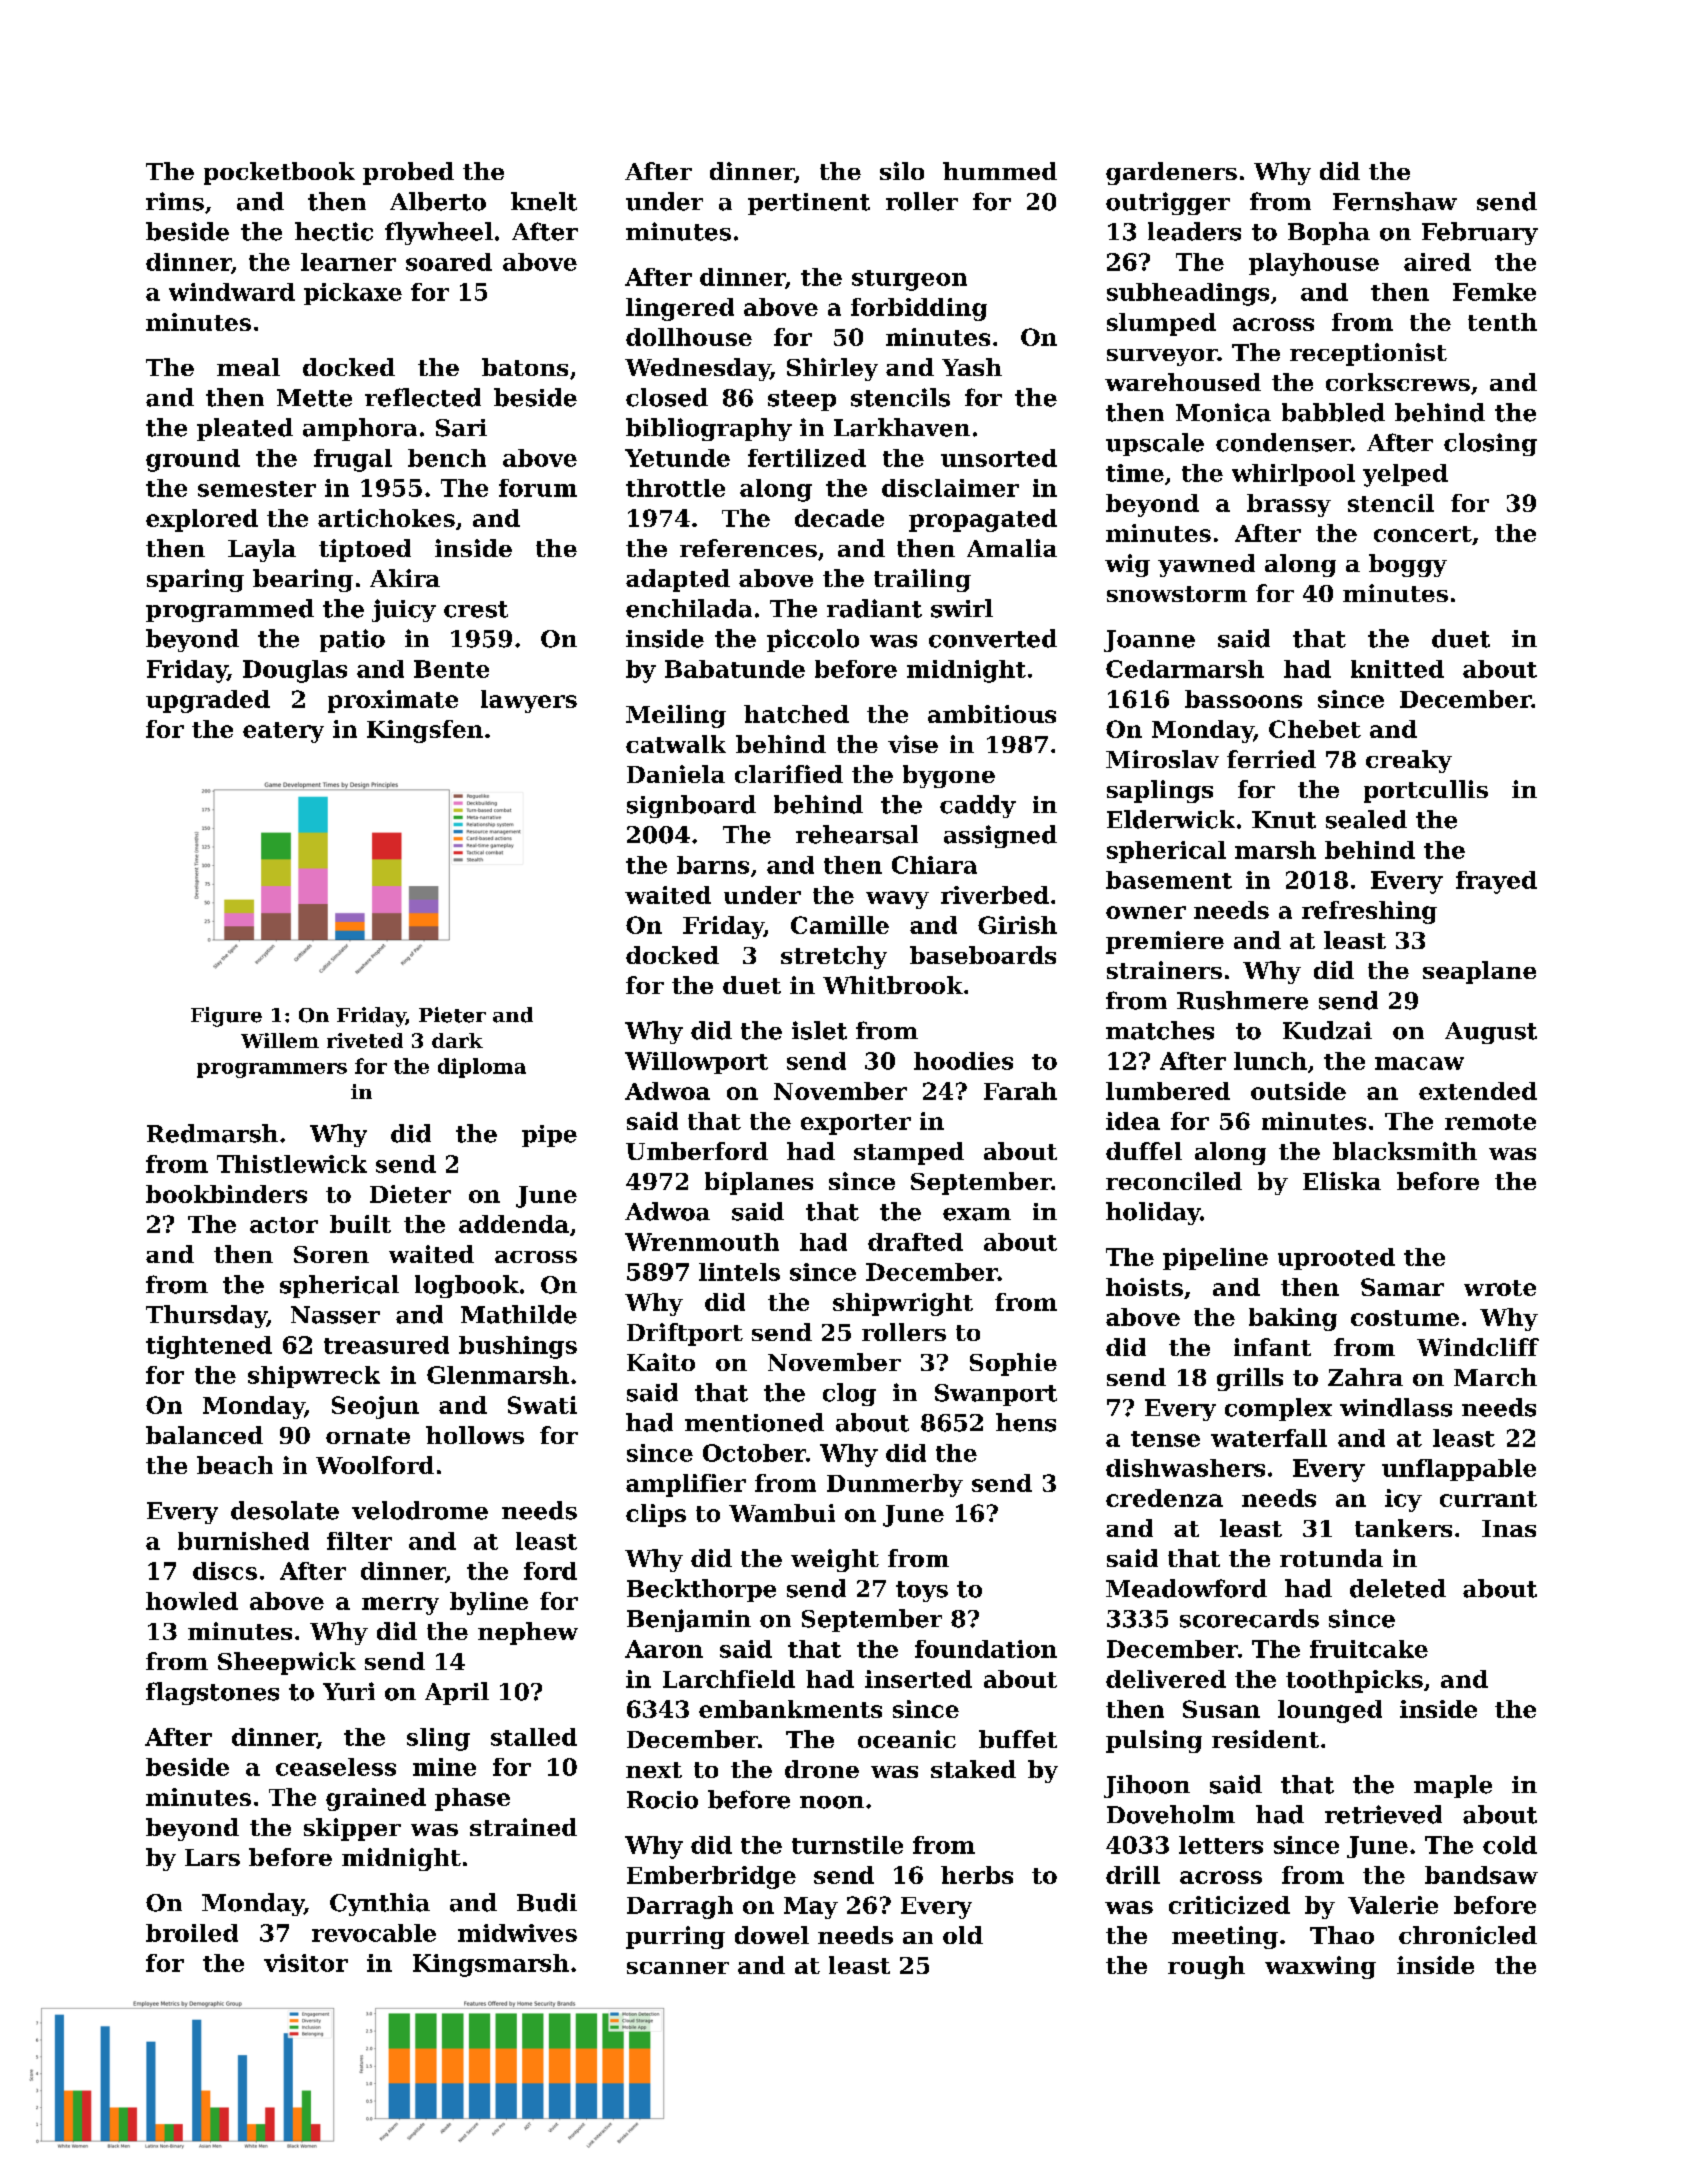  I want to click on saplings, so click(1160, 791).
